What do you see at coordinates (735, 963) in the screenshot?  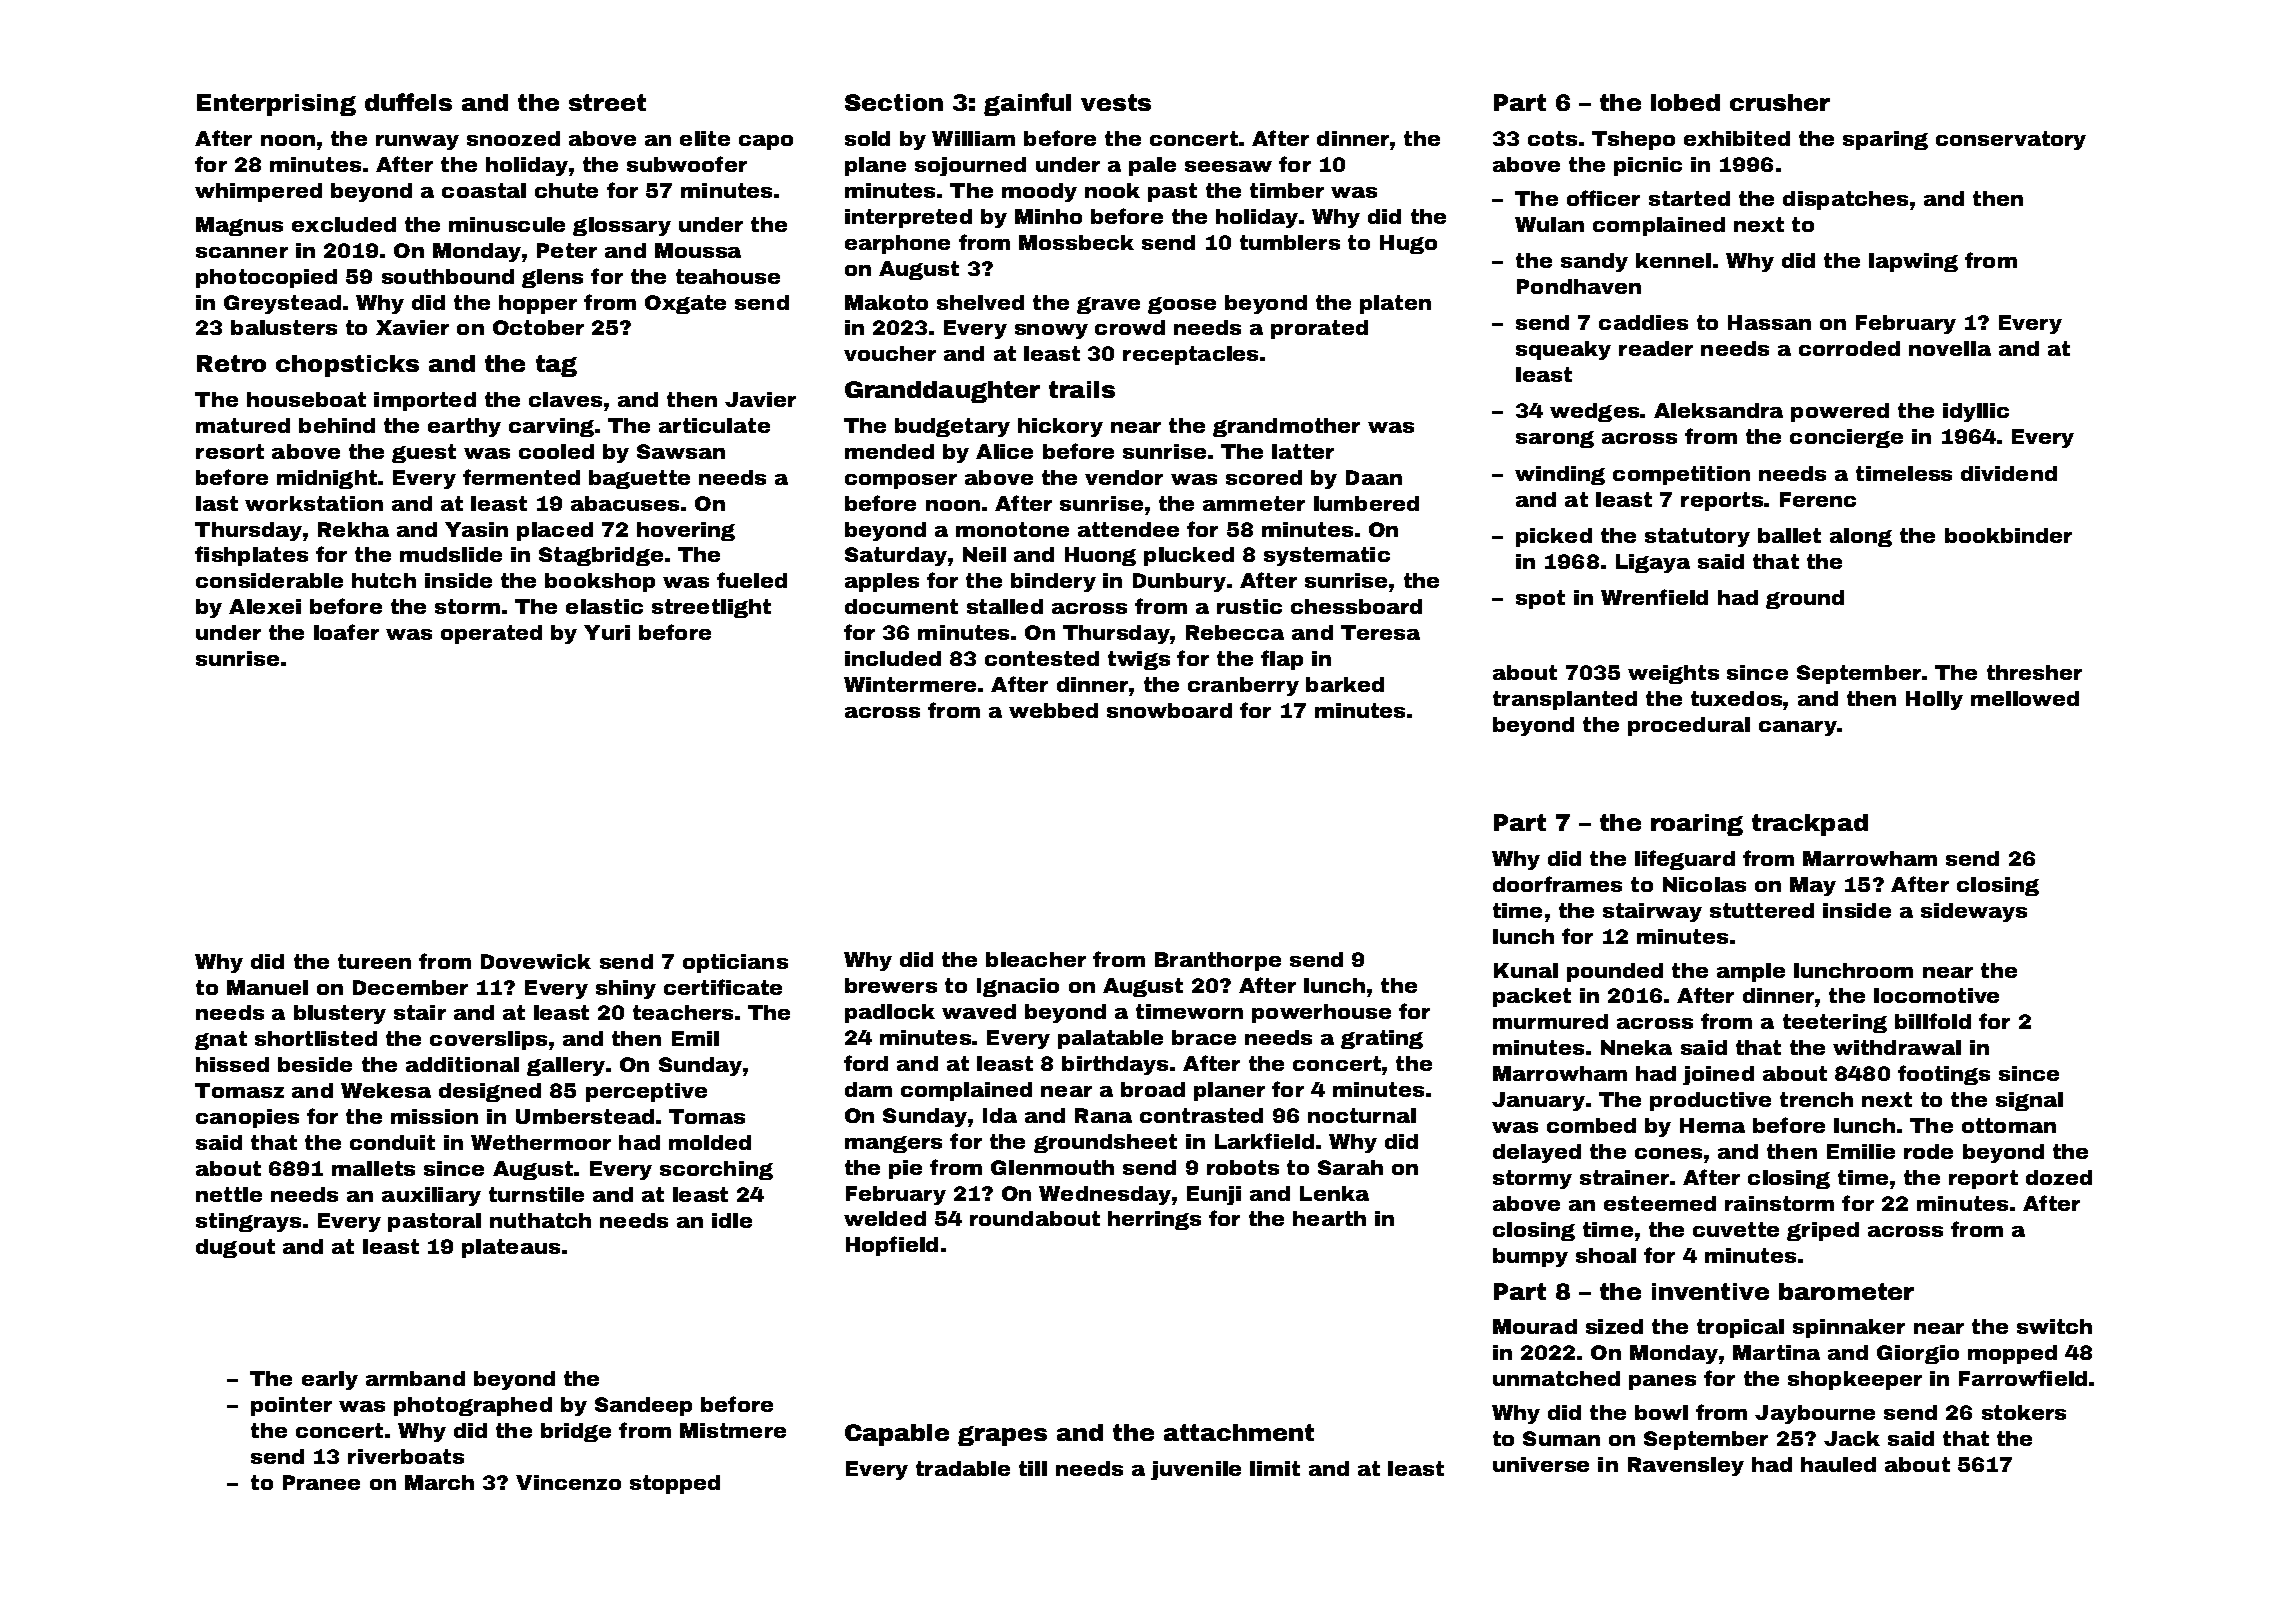 I see `opticians` at bounding box center [735, 963].
